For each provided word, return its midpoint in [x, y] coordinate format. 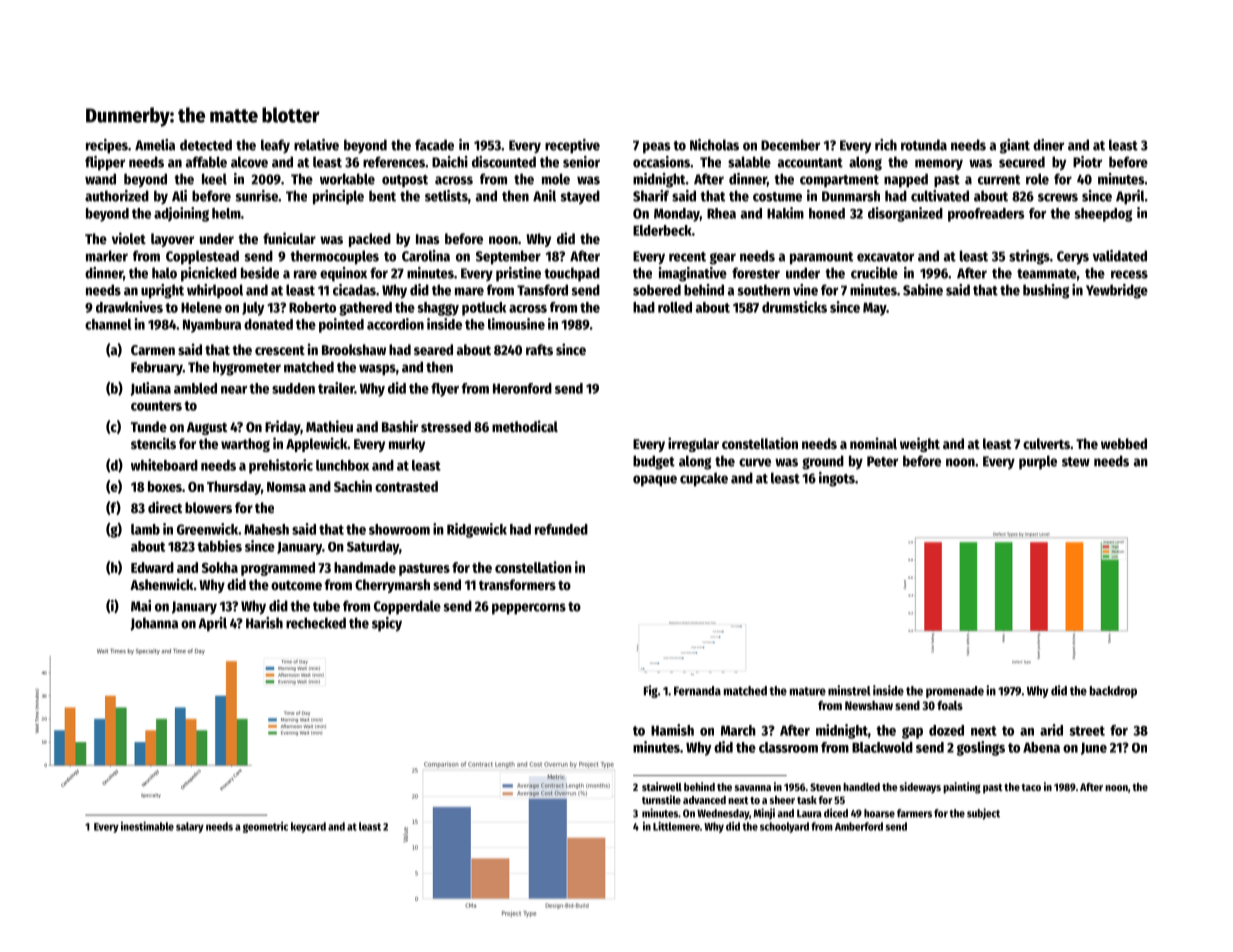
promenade [955, 692]
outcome [296, 585]
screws [1058, 197]
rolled [675, 307]
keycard [308, 827]
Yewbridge [1117, 291]
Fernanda [697, 691]
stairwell [662, 786]
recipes [107, 146]
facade [434, 145]
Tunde [149, 426]
